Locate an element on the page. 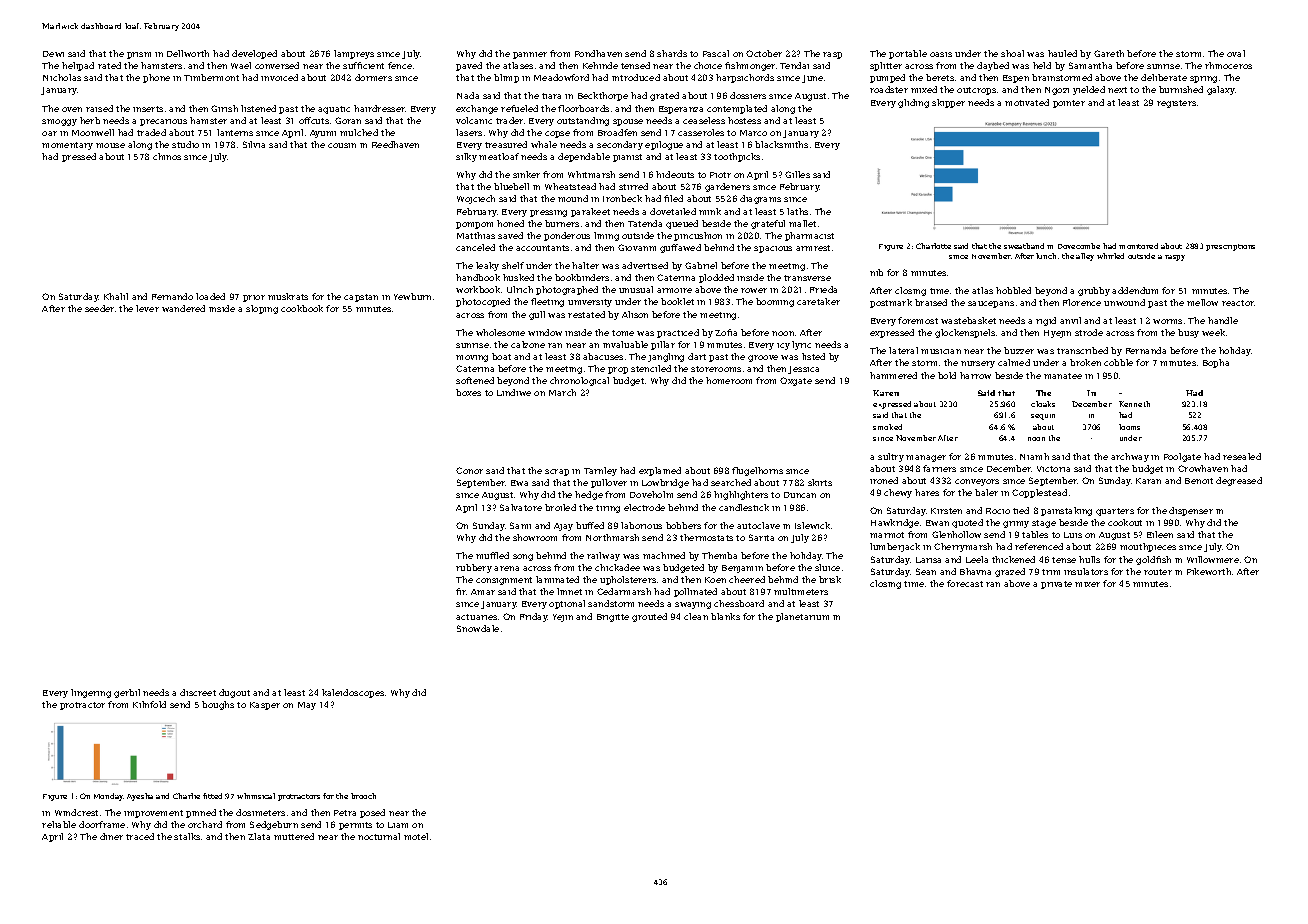 The image size is (1308, 924). shards is located at coordinates (672, 53).
